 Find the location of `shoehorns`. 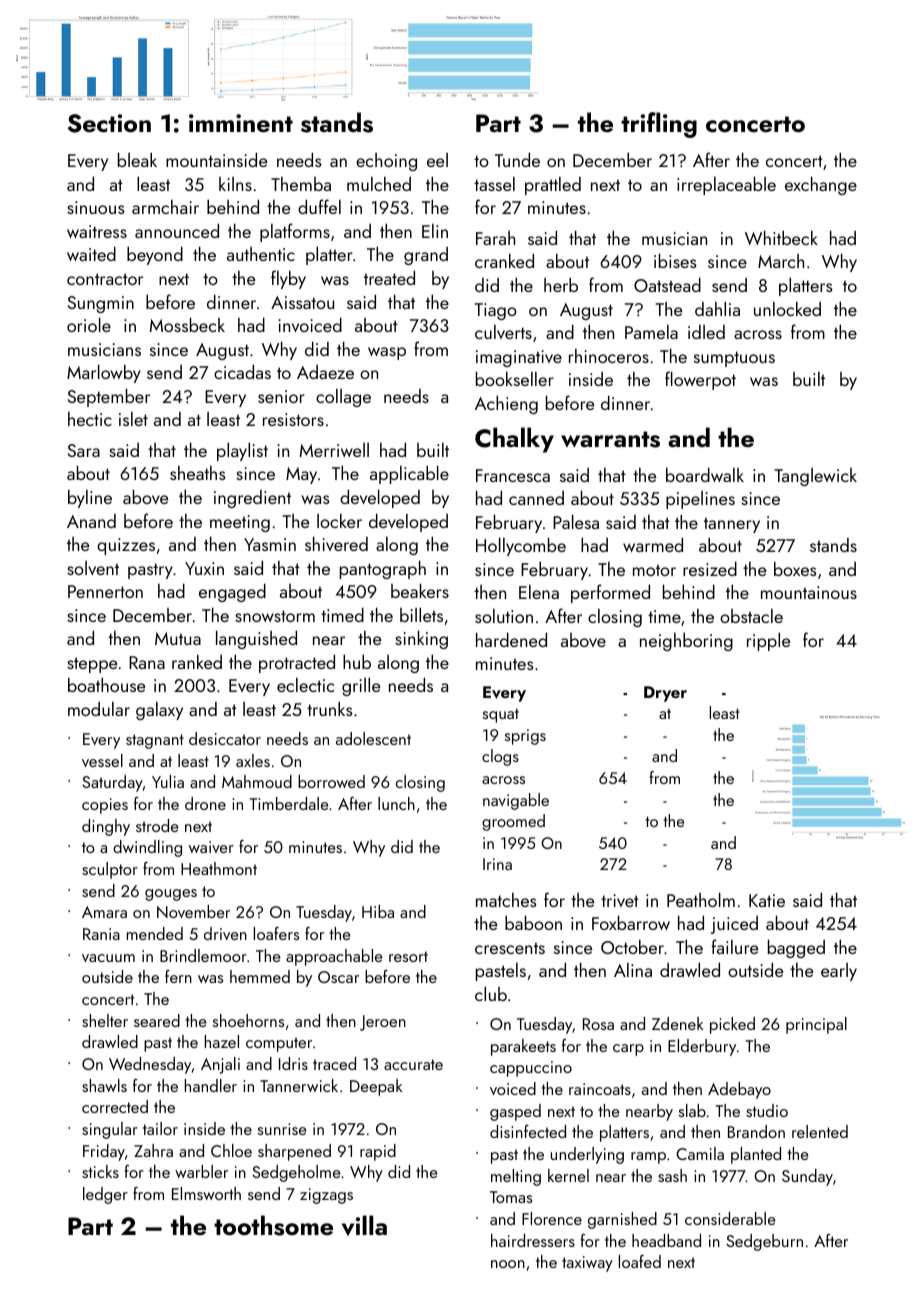

shoehorns is located at coordinates (248, 1020).
